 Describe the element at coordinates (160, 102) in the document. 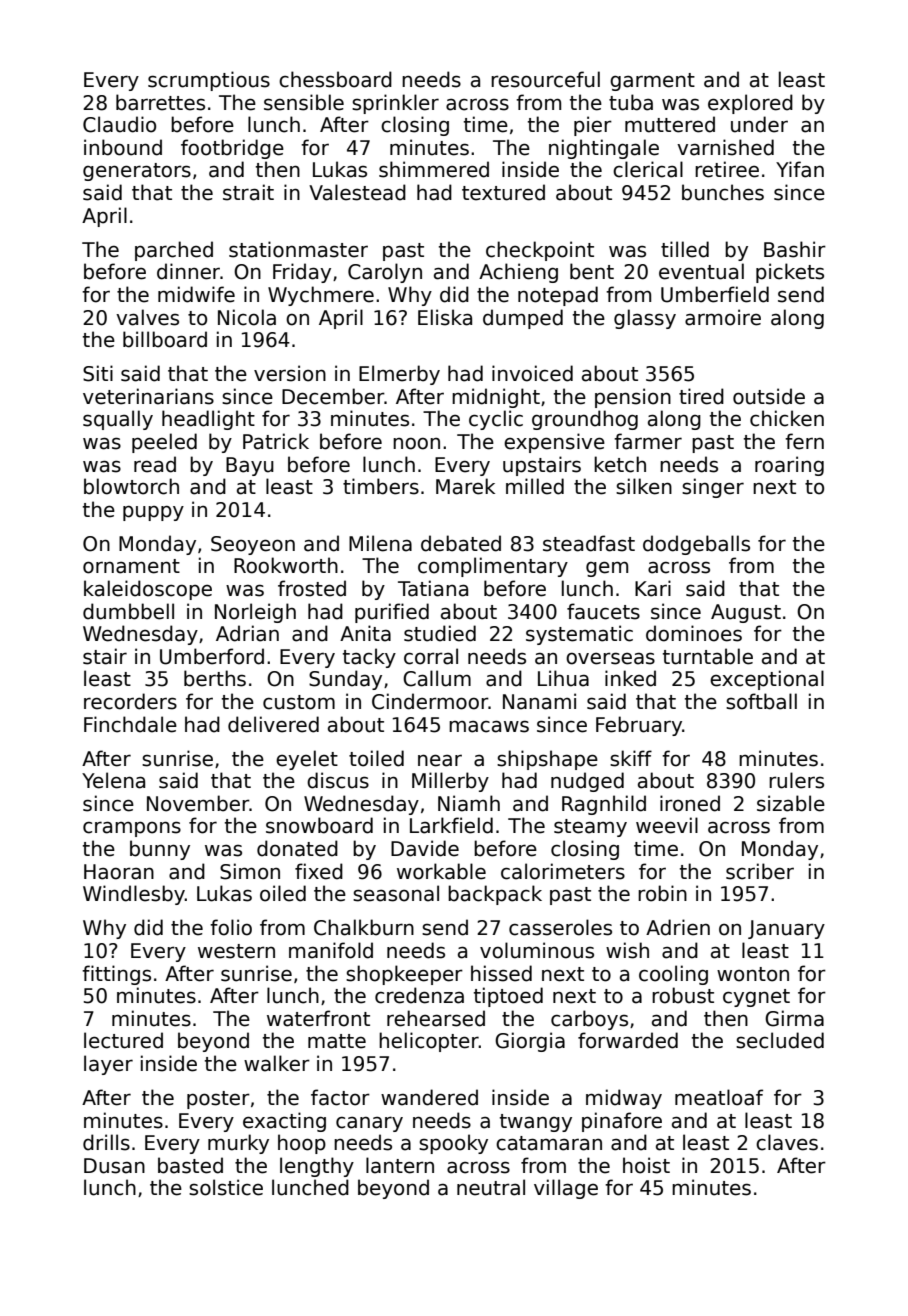

I see `barrettes` at that location.
